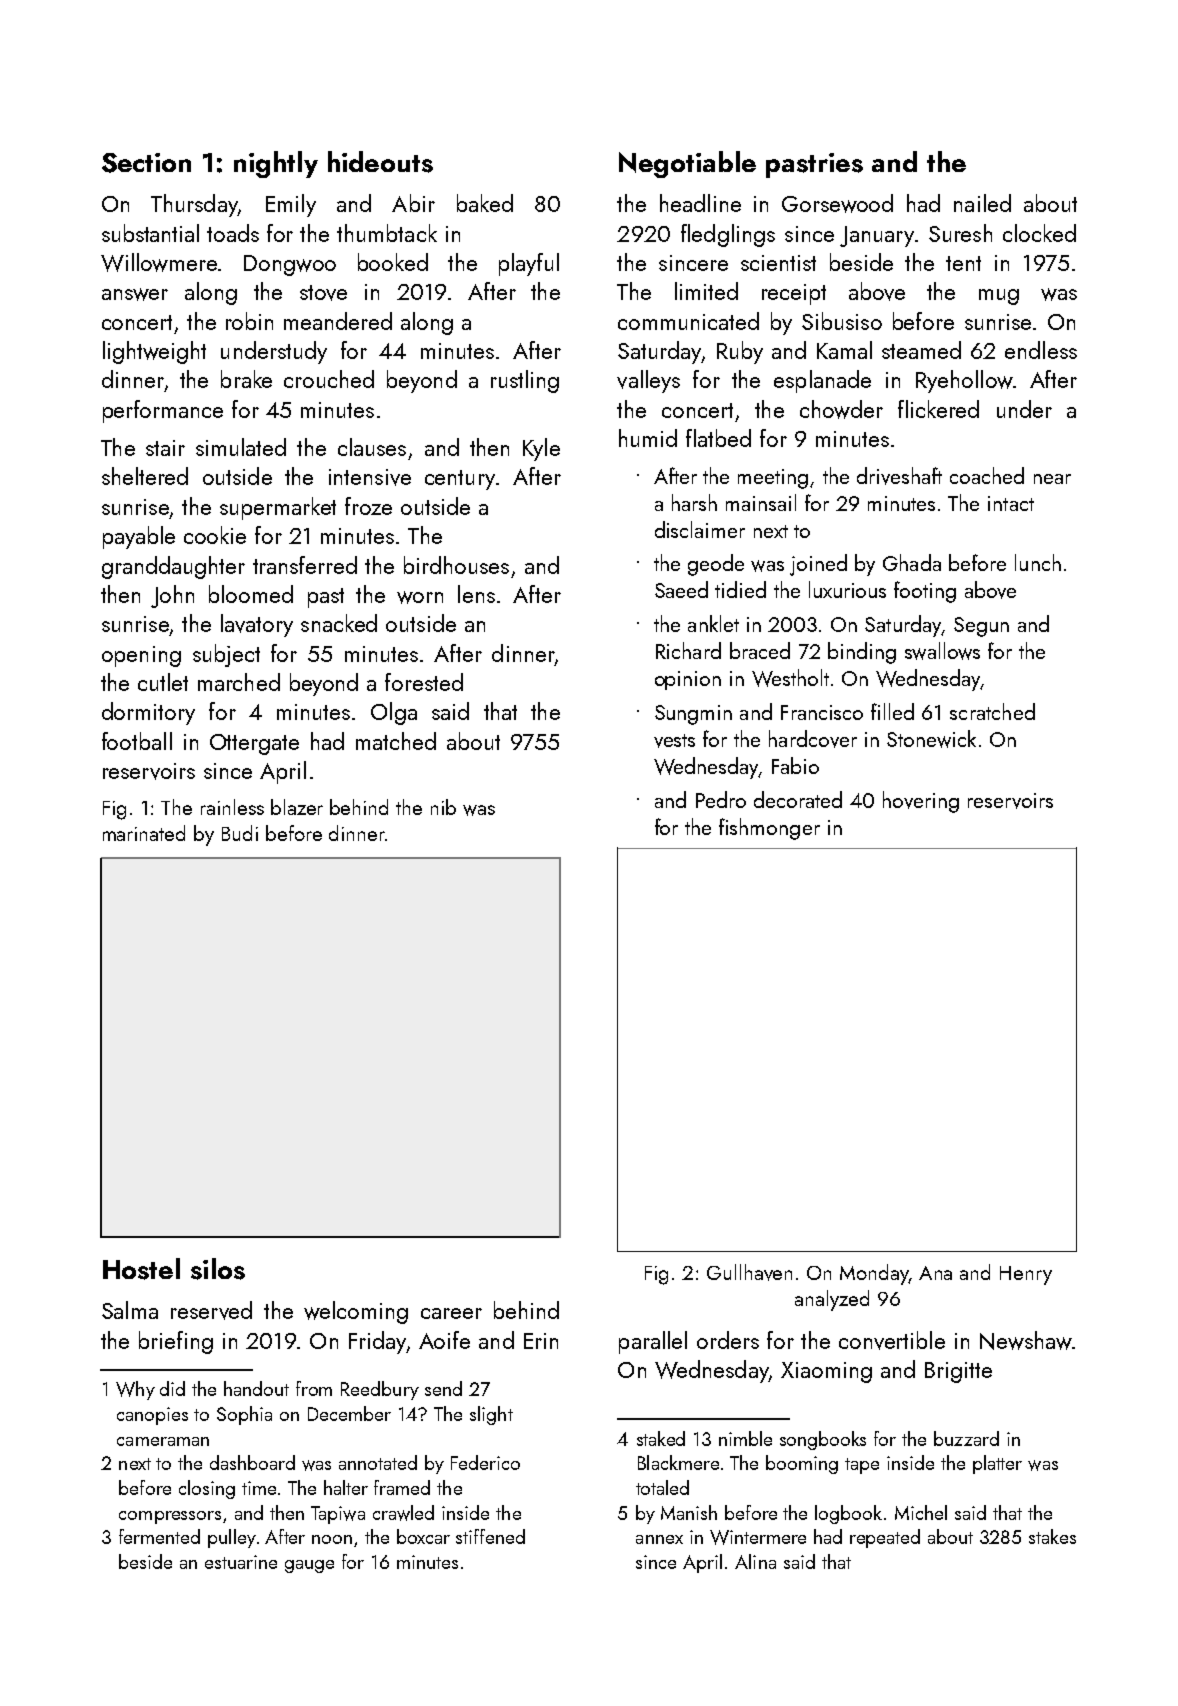 Image resolution: width=1178 pixels, height=1706 pixels. Describe the element at coordinates (240, 833) in the image. I see `Budi` at that location.
